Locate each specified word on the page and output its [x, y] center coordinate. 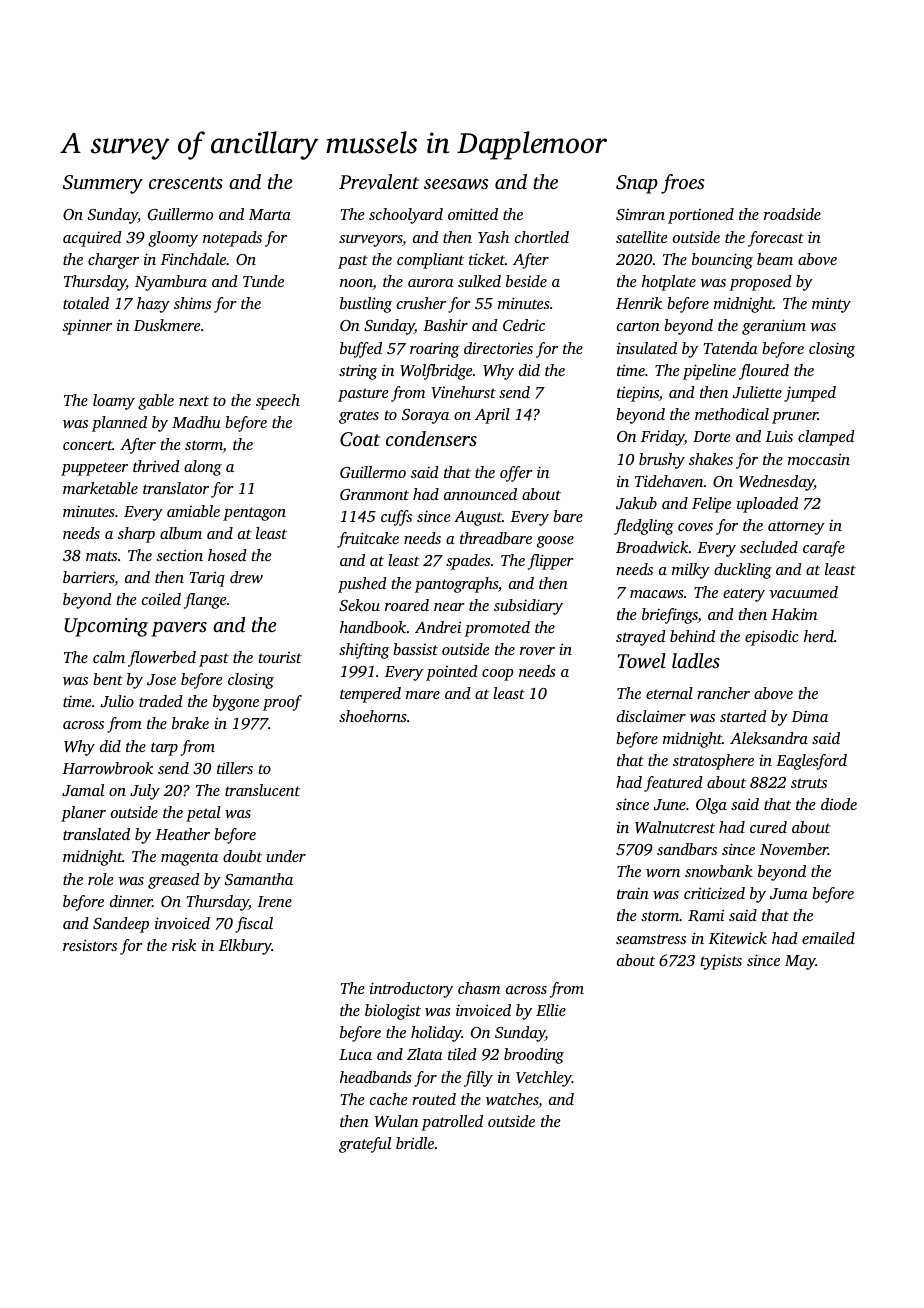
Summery [103, 184]
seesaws [456, 184]
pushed [362, 585]
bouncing [722, 261]
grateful [365, 1145]
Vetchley [544, 1079]
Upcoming [106, 627]
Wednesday [776, 483]
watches [512, 1099]
